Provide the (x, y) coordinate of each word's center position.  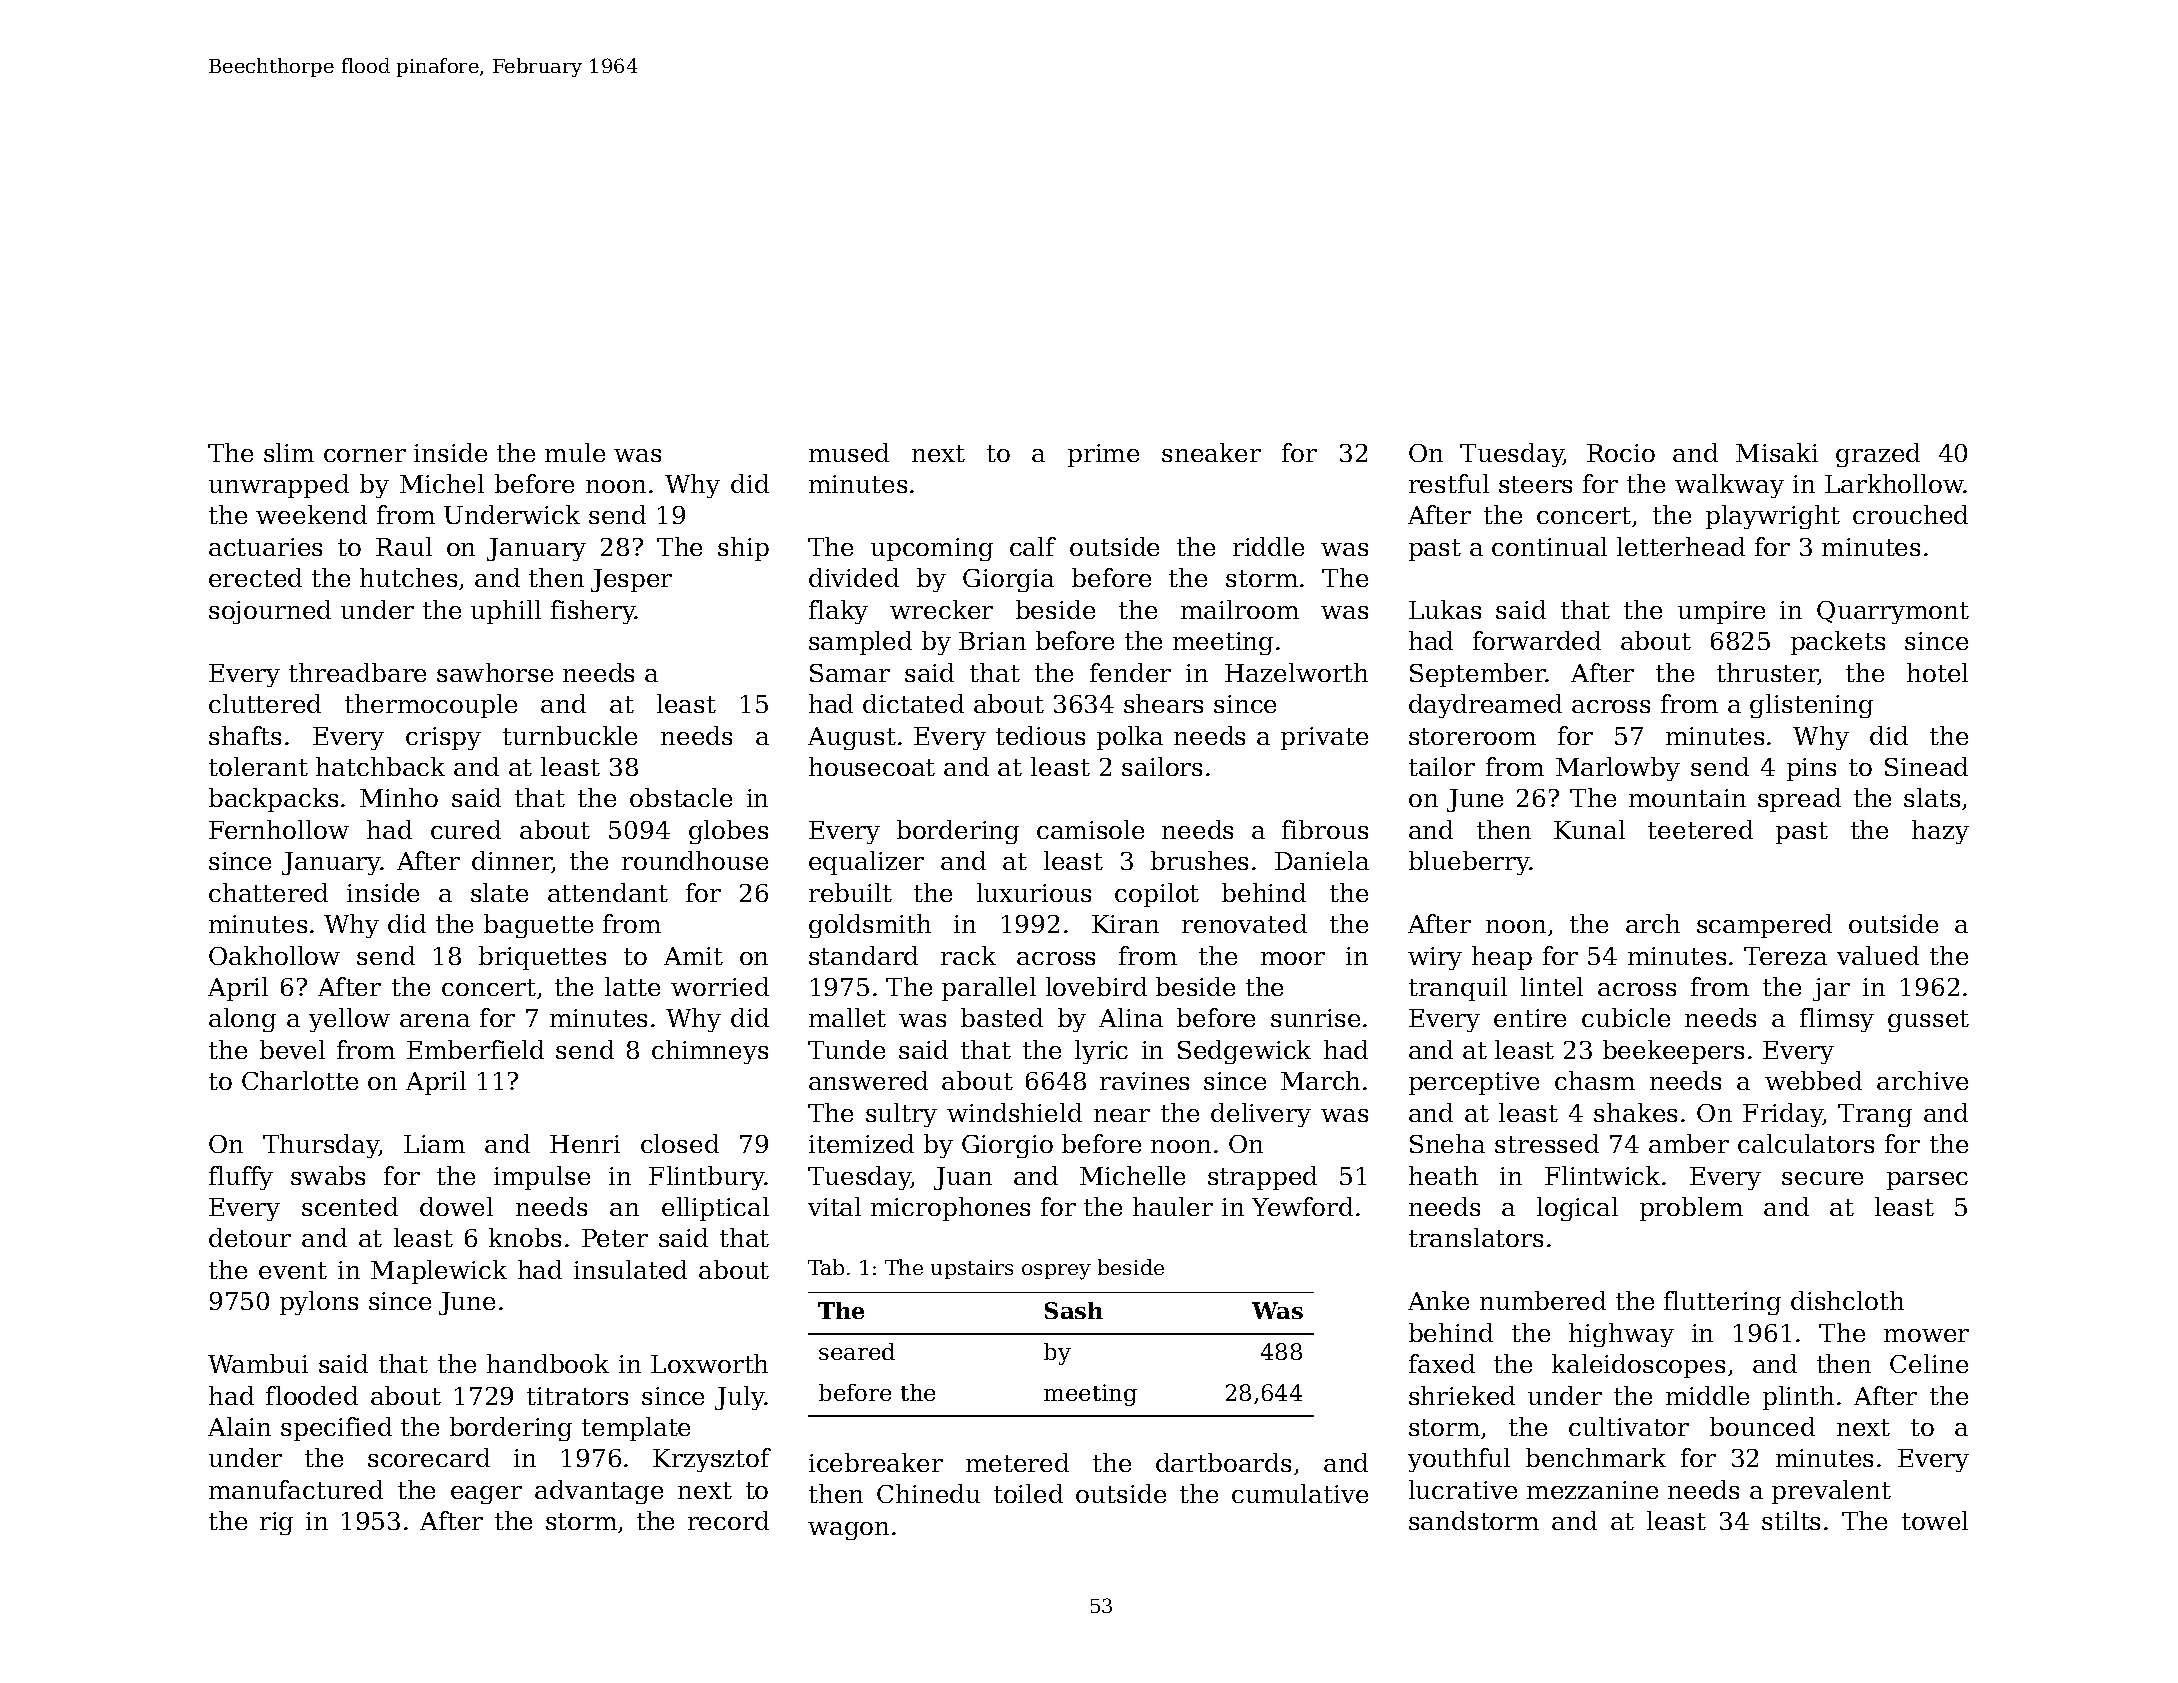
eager (486, 1495)
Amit (693, 956)
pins (1811, 769)
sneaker (1211, 452)
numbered (1543, 1300)
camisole (1090, 829)
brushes (1199, 860)
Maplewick (439, 1272)
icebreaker (876, 1462)
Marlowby (1618, 769)
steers (1535, 484)
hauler (1173, 1206)
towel (1935, 1520)
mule (575, 452)
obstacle (681, 797)
